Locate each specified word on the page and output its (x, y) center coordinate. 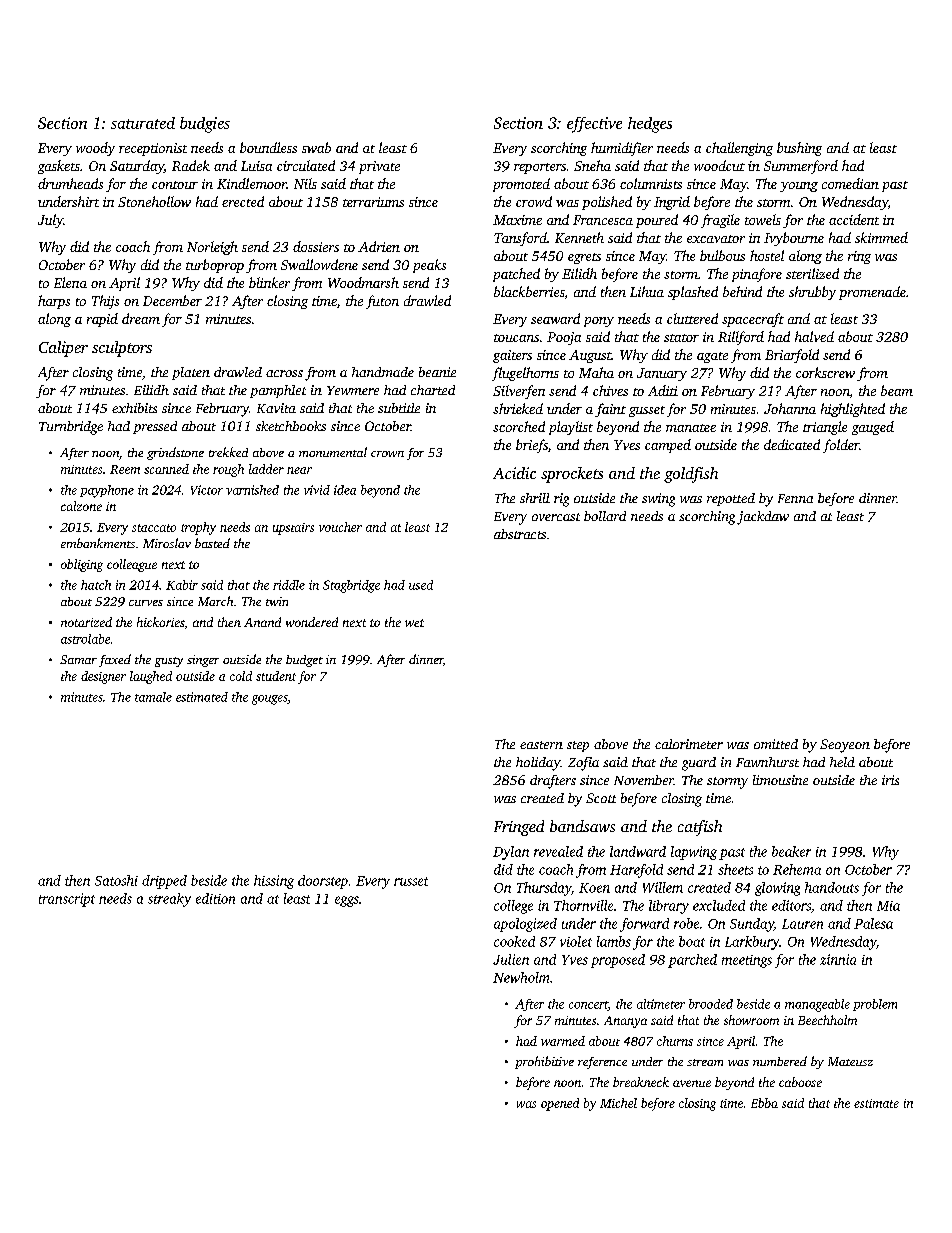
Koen (594, 888)
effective (594, 125)
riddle (289, 585)
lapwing (694, 853)
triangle (825, 428)
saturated (143, 123)
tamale (153, 697)
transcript (67, 900)
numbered (780, 1061)
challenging (739, 149)
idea (345, 490)
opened (560, 1104)
